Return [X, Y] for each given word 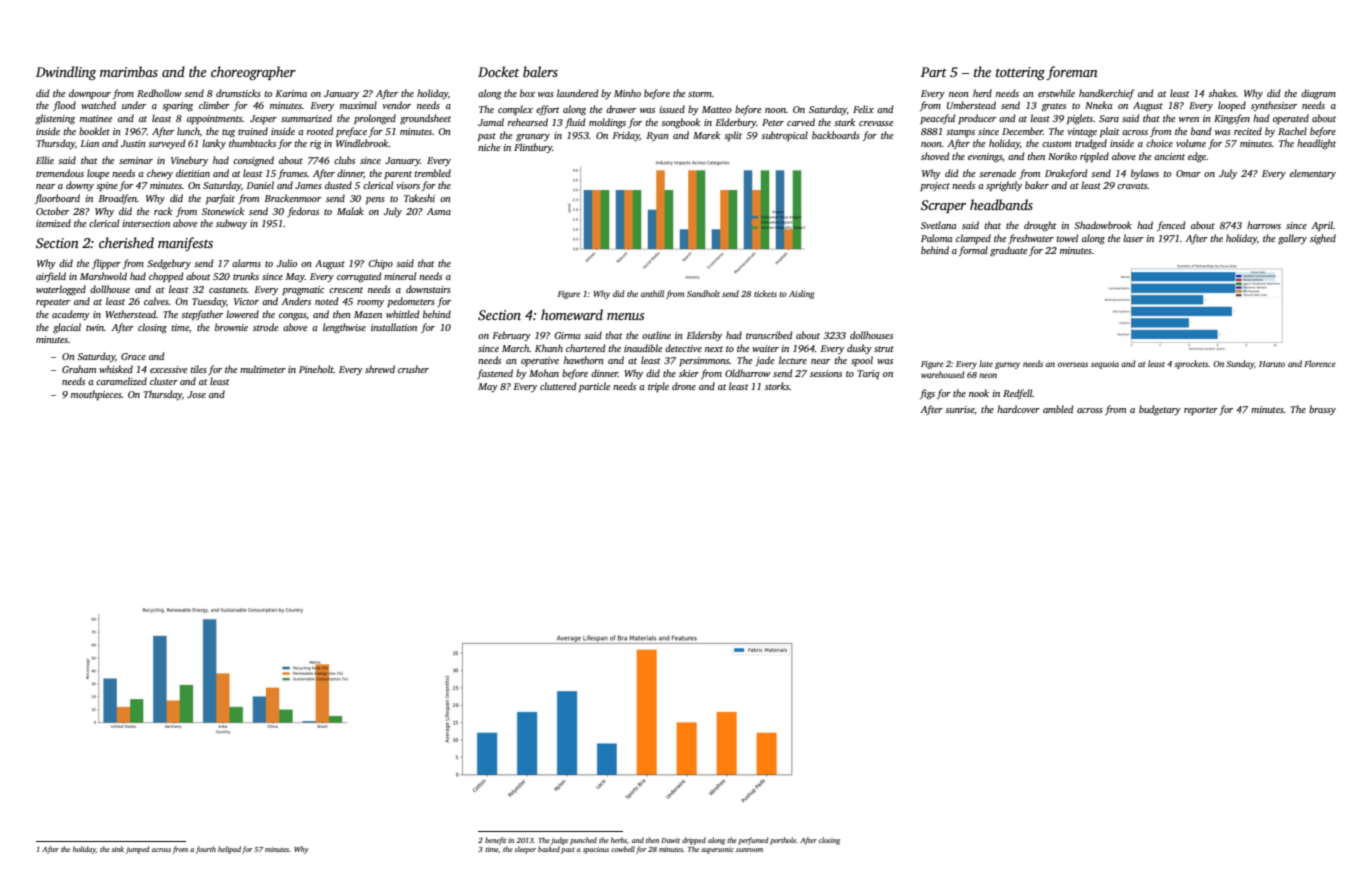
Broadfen [118, 199]
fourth [206, 850]
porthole [783, 841]
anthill [652, 293]
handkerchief [1106, 94]
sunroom [749, 850]
